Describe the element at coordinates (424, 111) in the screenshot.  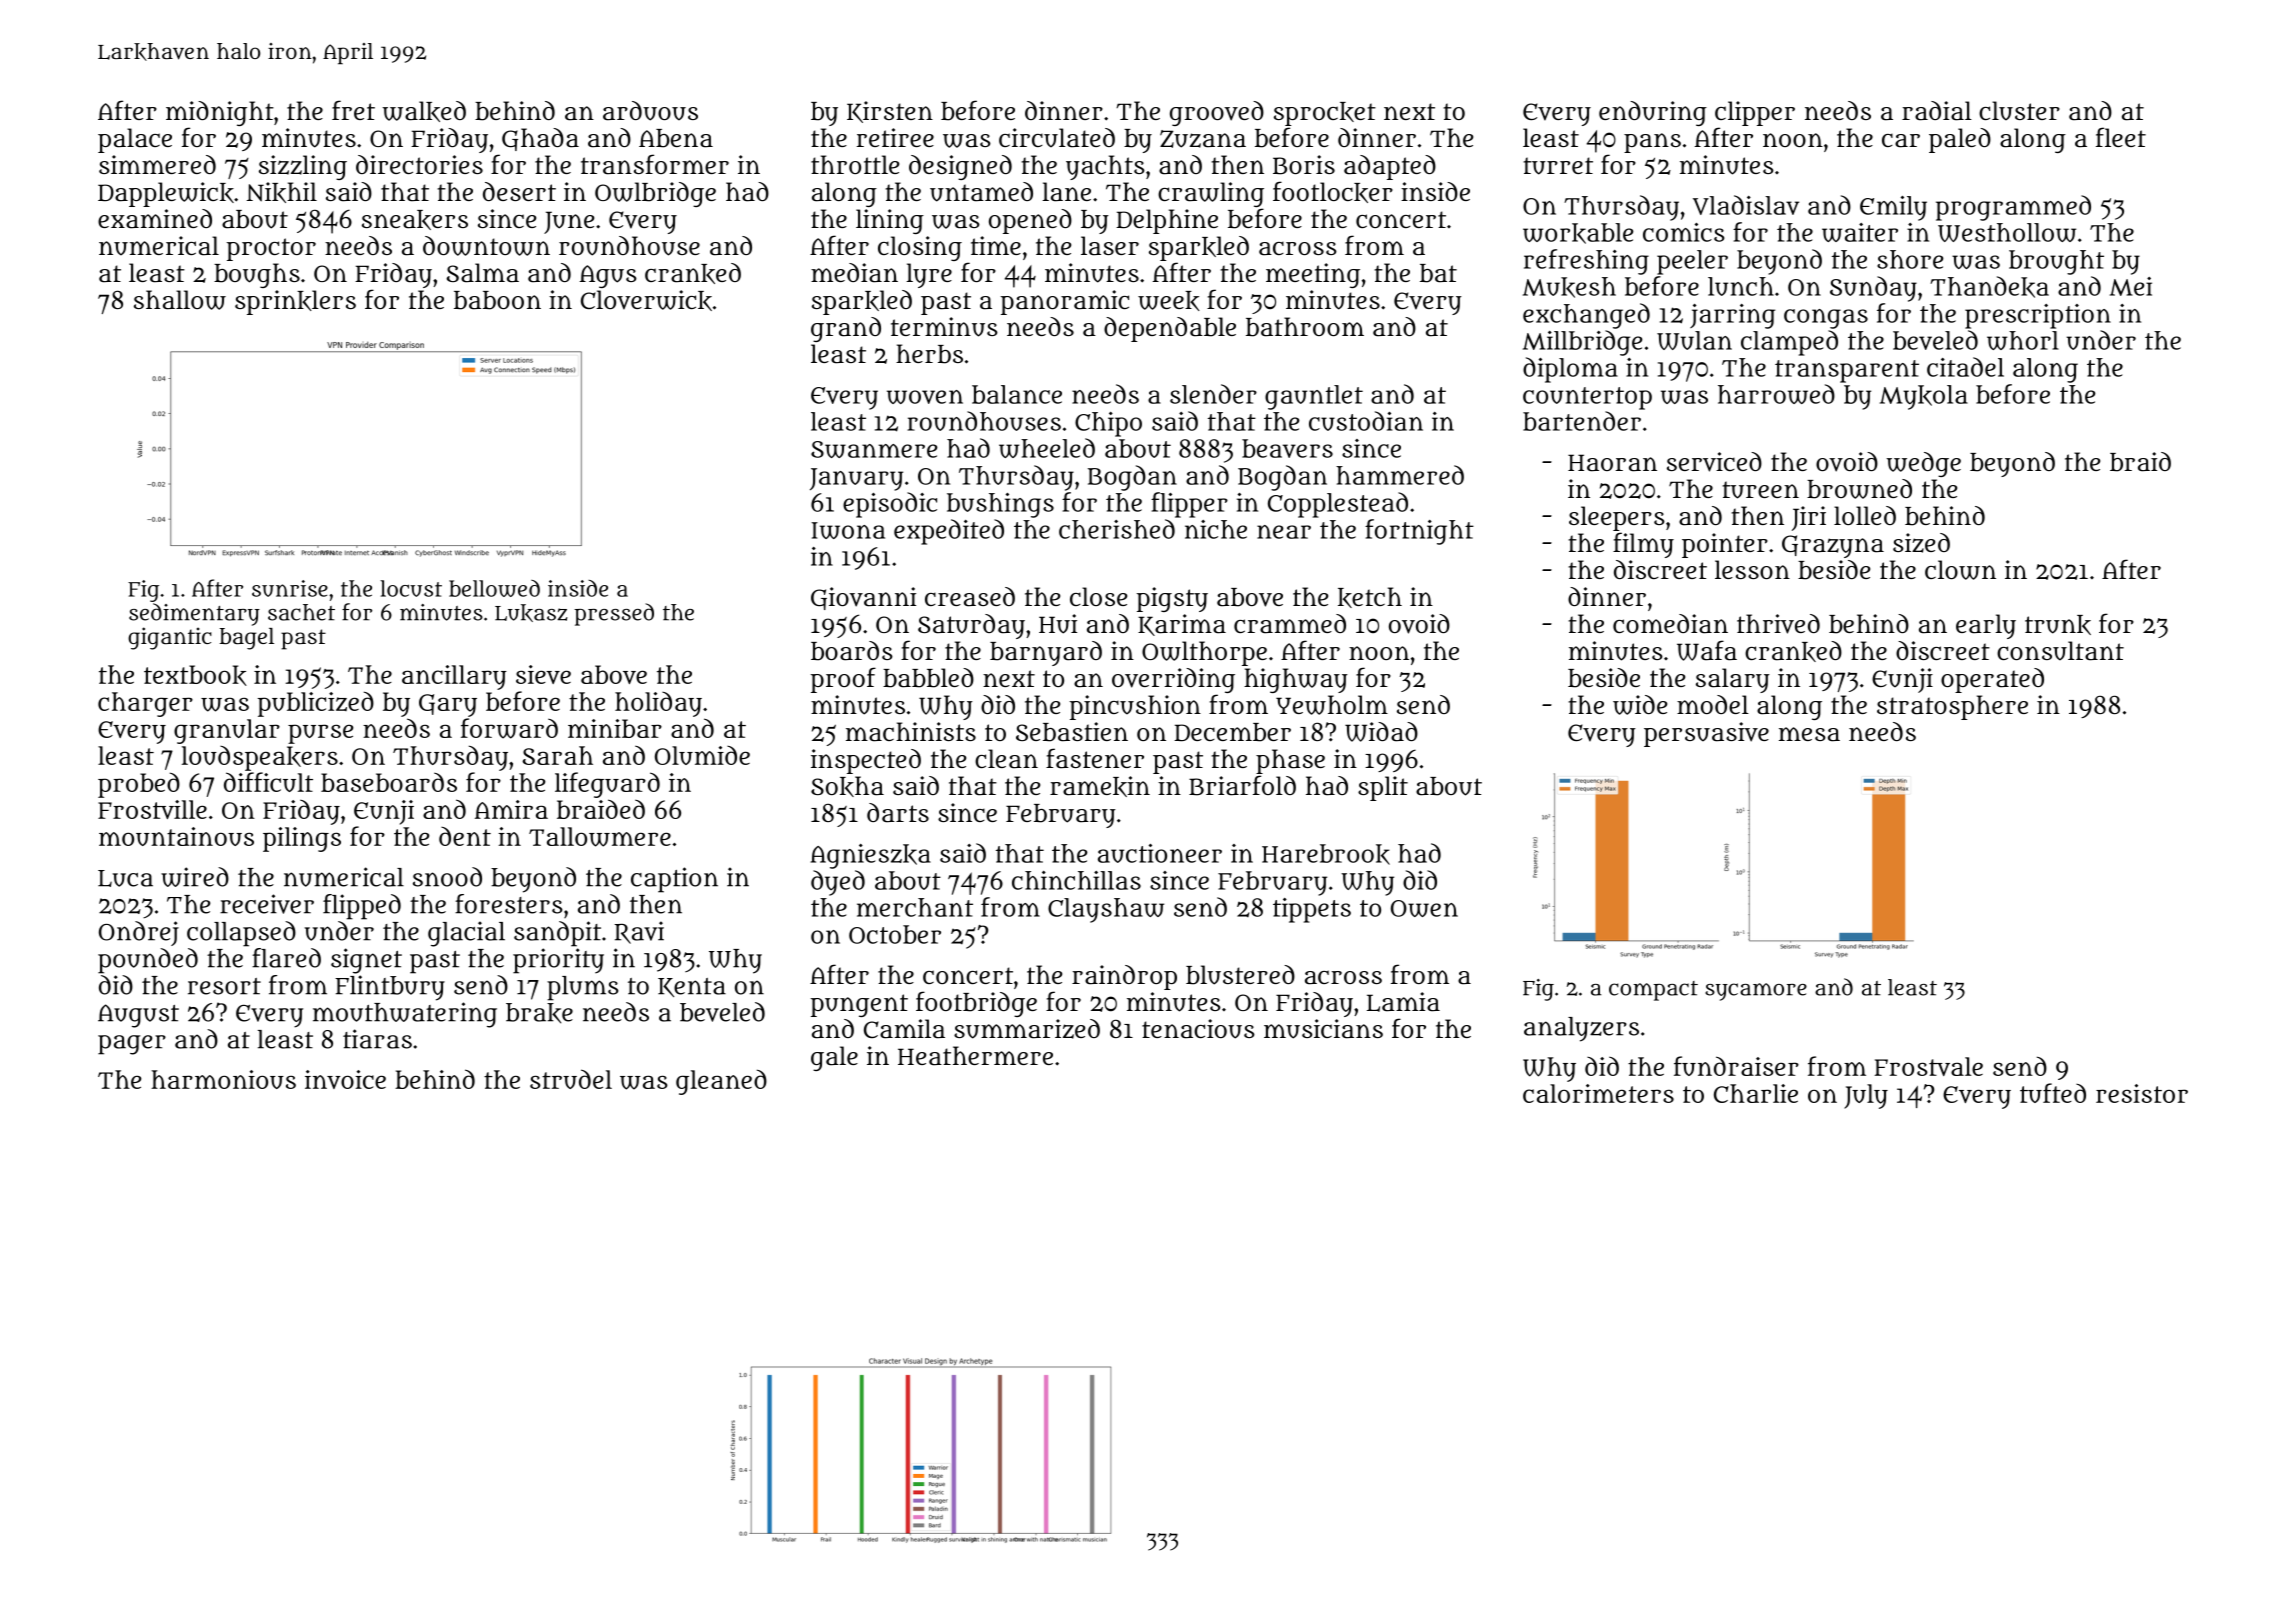
I see `walked` at that location.
